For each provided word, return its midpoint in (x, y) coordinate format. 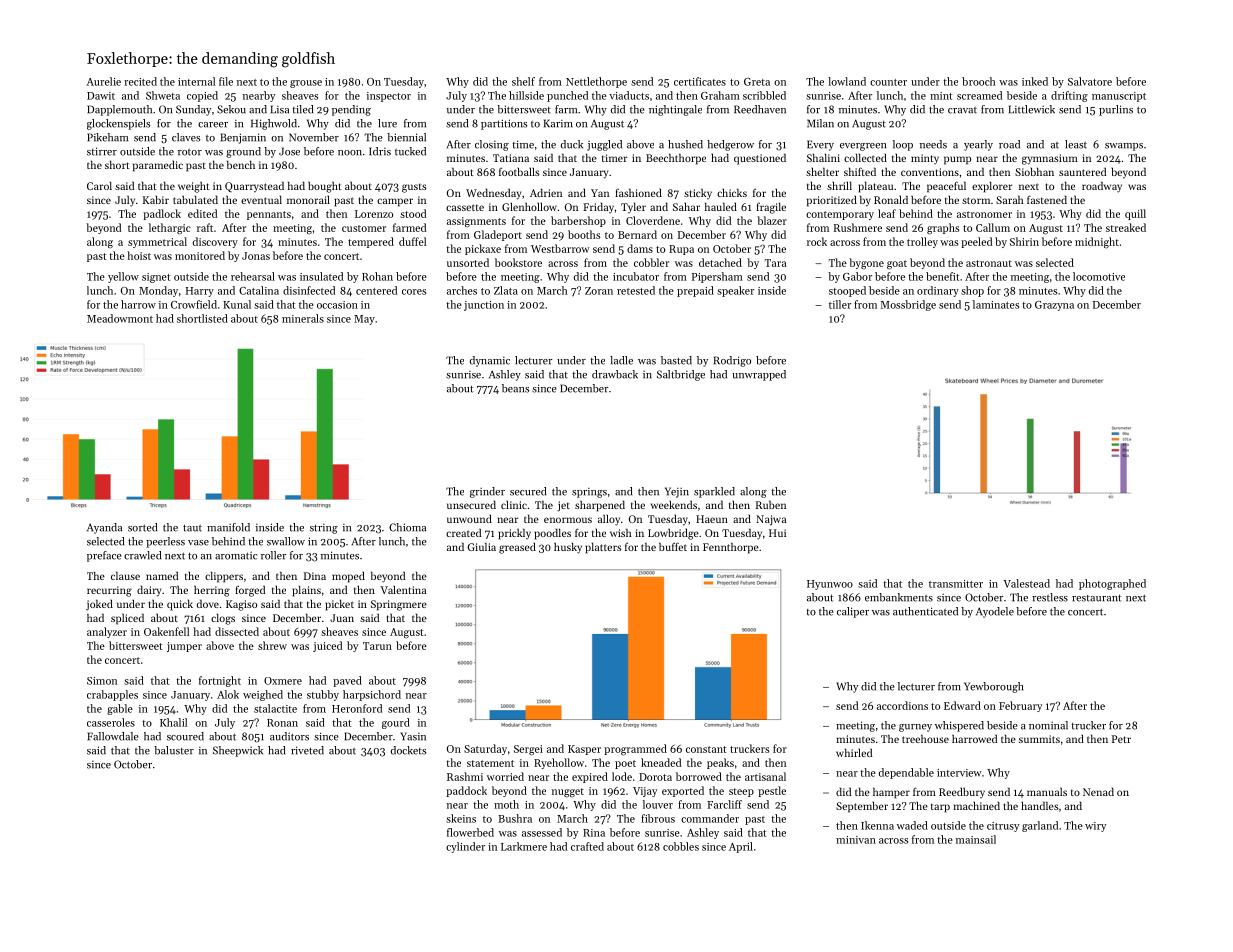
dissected (237, 631)
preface (104, 556)
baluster (174, 750)
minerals (303, 318)
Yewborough (993, 687)
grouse (306, 84)
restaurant (1096, 598)
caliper (853, 612)
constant (706, 749)
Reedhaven (760, 109)
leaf (887, 213)
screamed (979, 95)
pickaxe (483, 249)
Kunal (237, 304)
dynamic (490, 361)
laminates (996, 304)
